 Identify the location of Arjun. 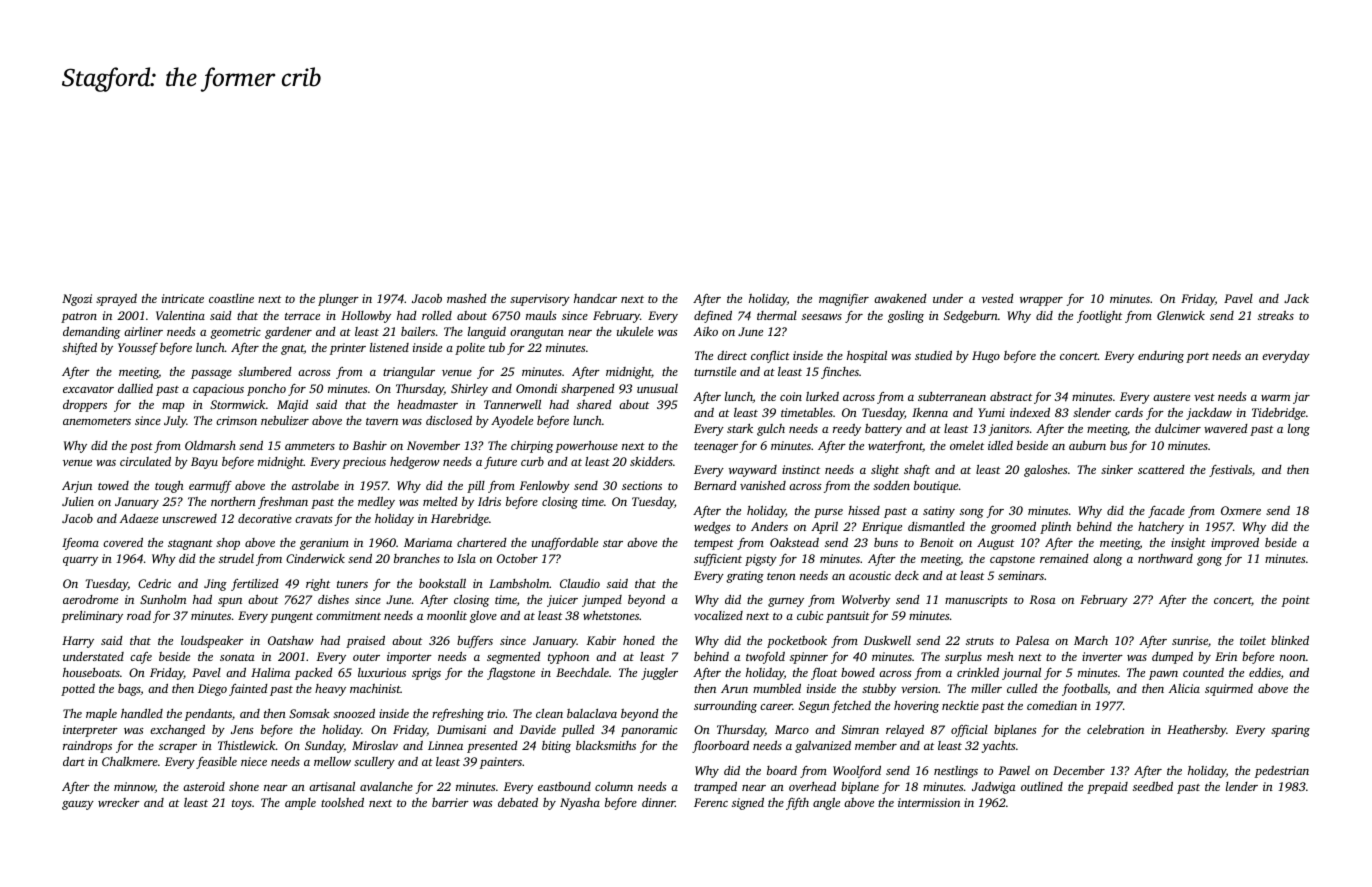
(77, 487).
